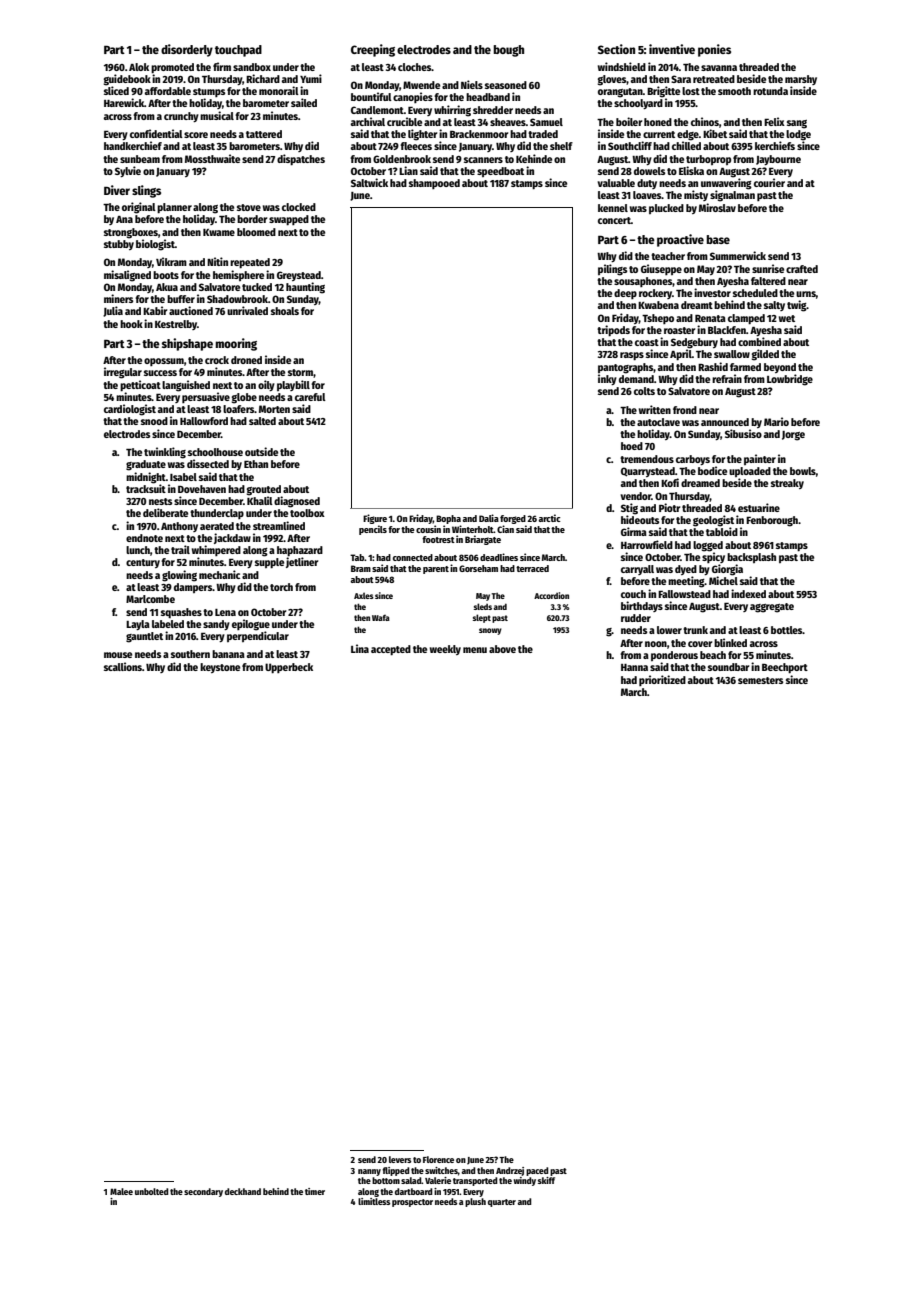 The width and height of the document is (924, 1308). Describe the element at coordinates (289, 668) in the document. I see `Upperbeck` at that location.
